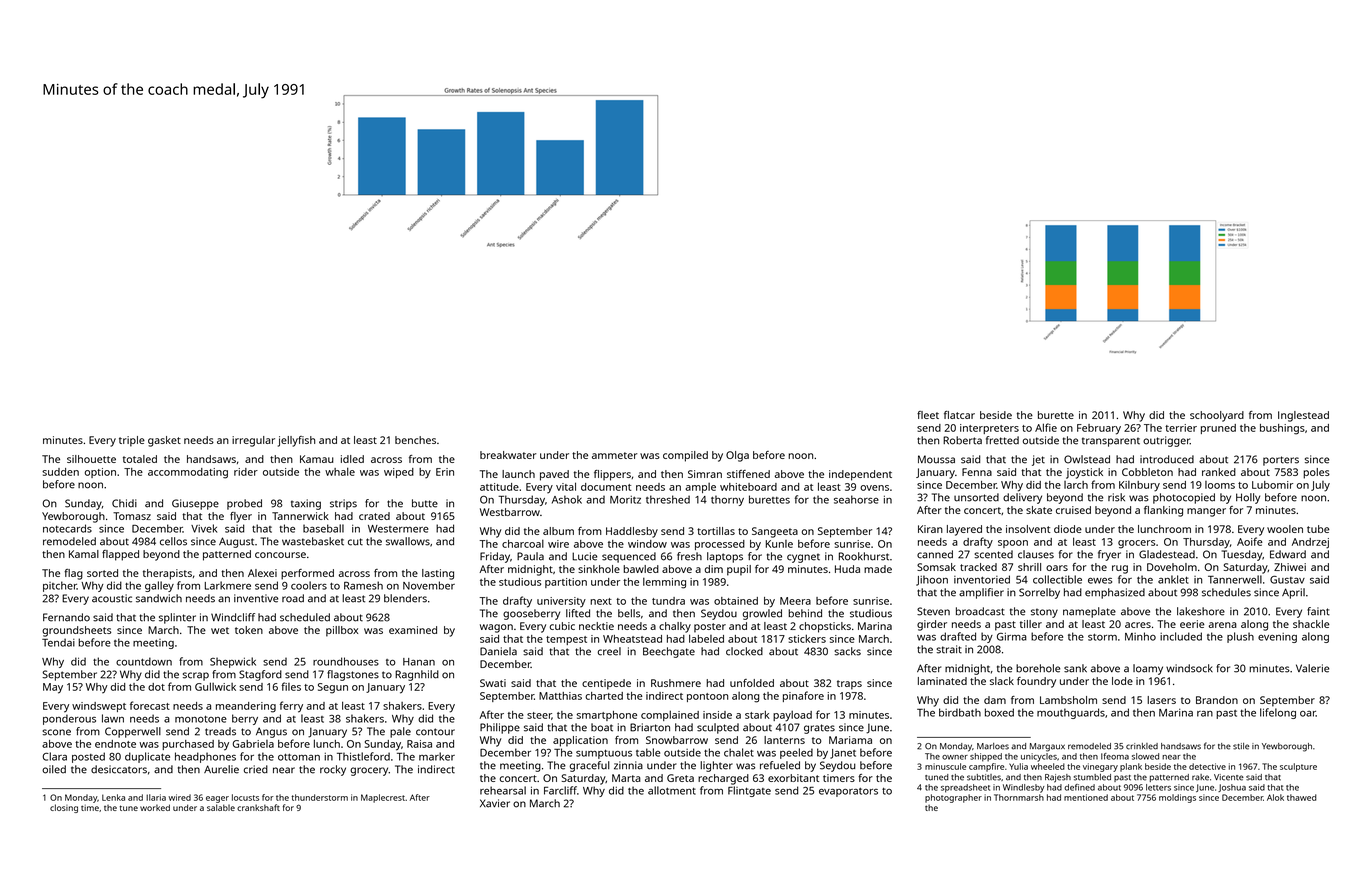 The height and width of the screenshot is (887, 1372). I want to click on benches, so click(415, 440).
